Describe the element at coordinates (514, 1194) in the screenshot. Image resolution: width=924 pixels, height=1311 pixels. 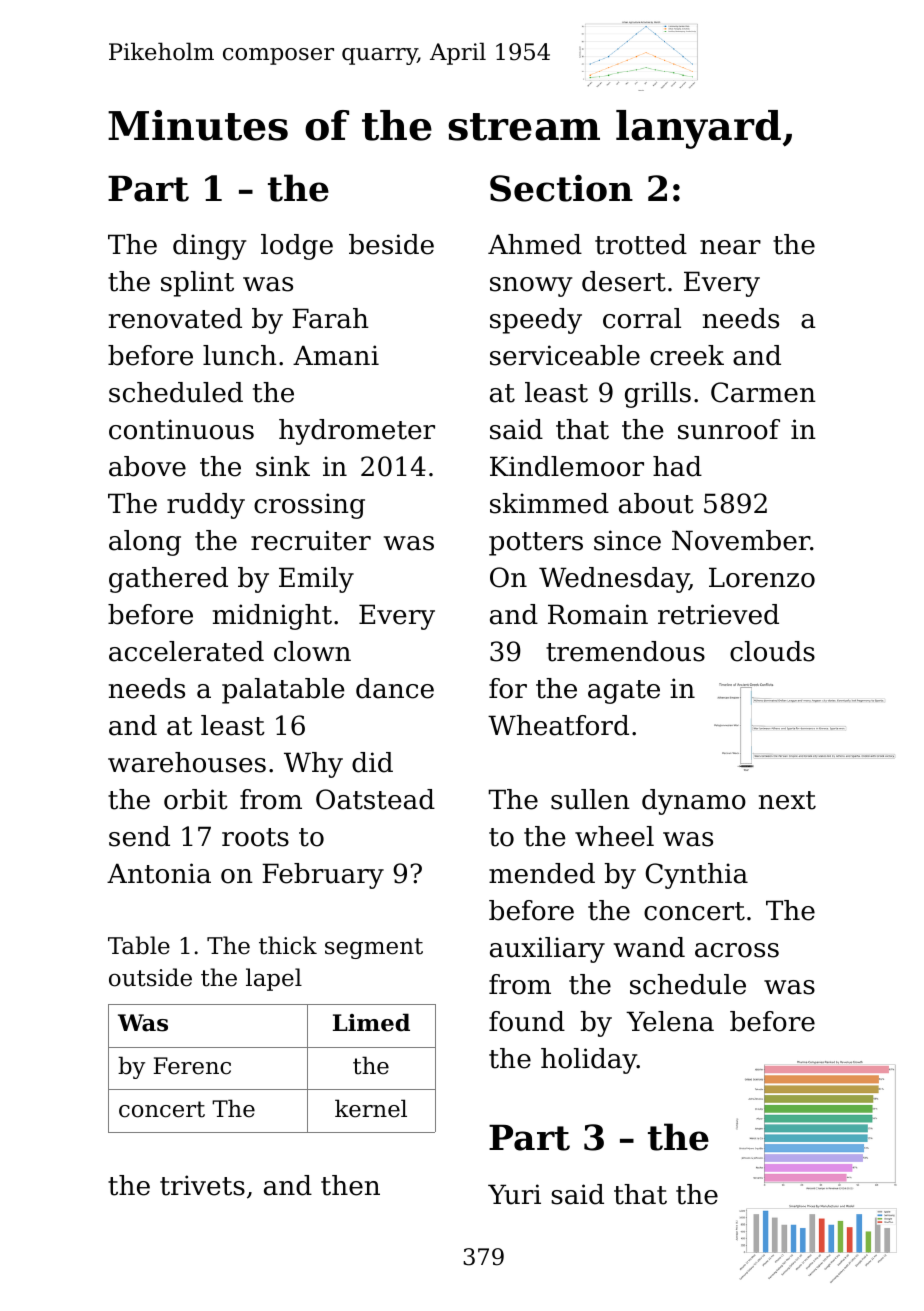
I see `Yuri` at that location.
